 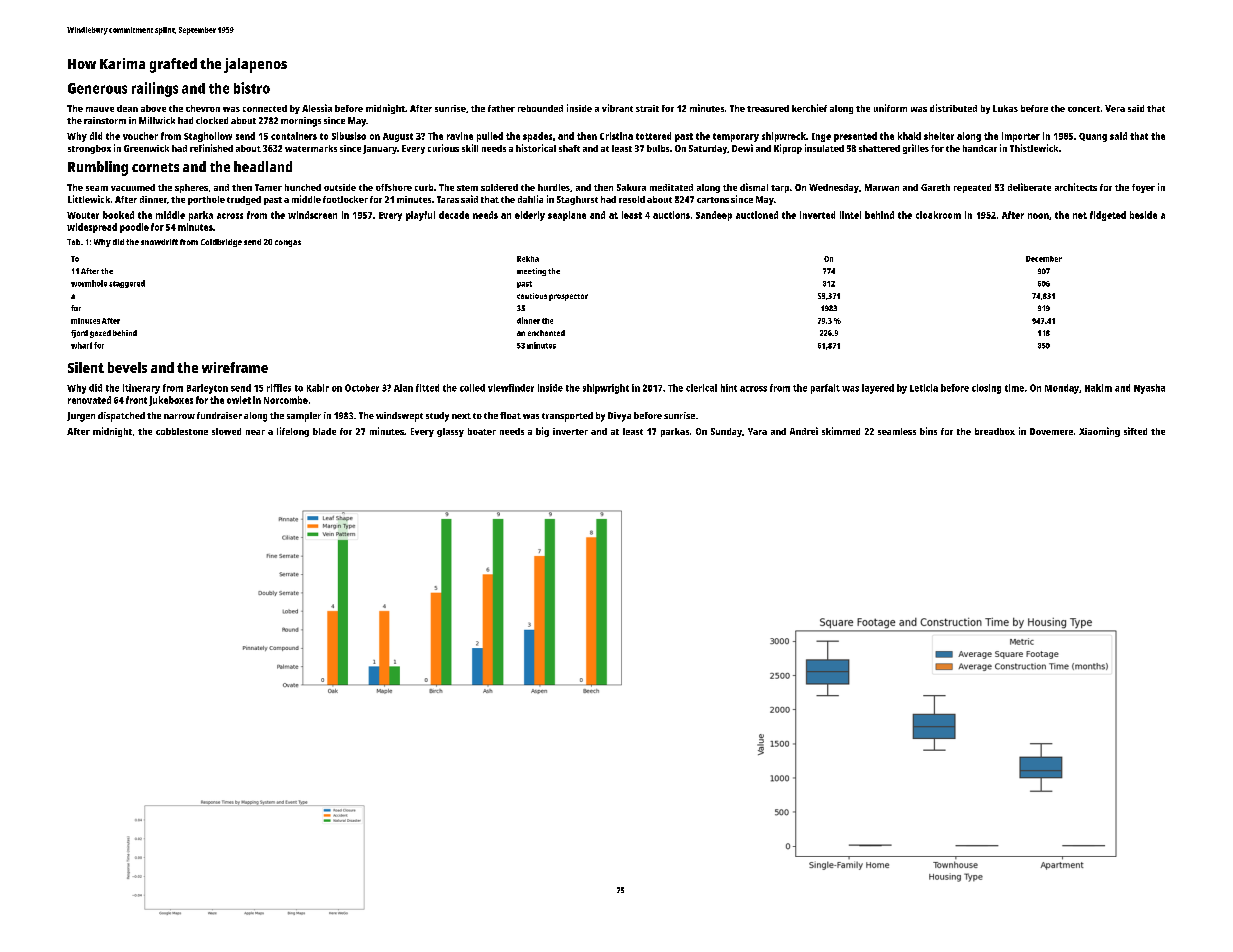 What do you see at coordinates (540, 108) in the screenshot?
I see `rebounded` at bounding box center [540, 108].
